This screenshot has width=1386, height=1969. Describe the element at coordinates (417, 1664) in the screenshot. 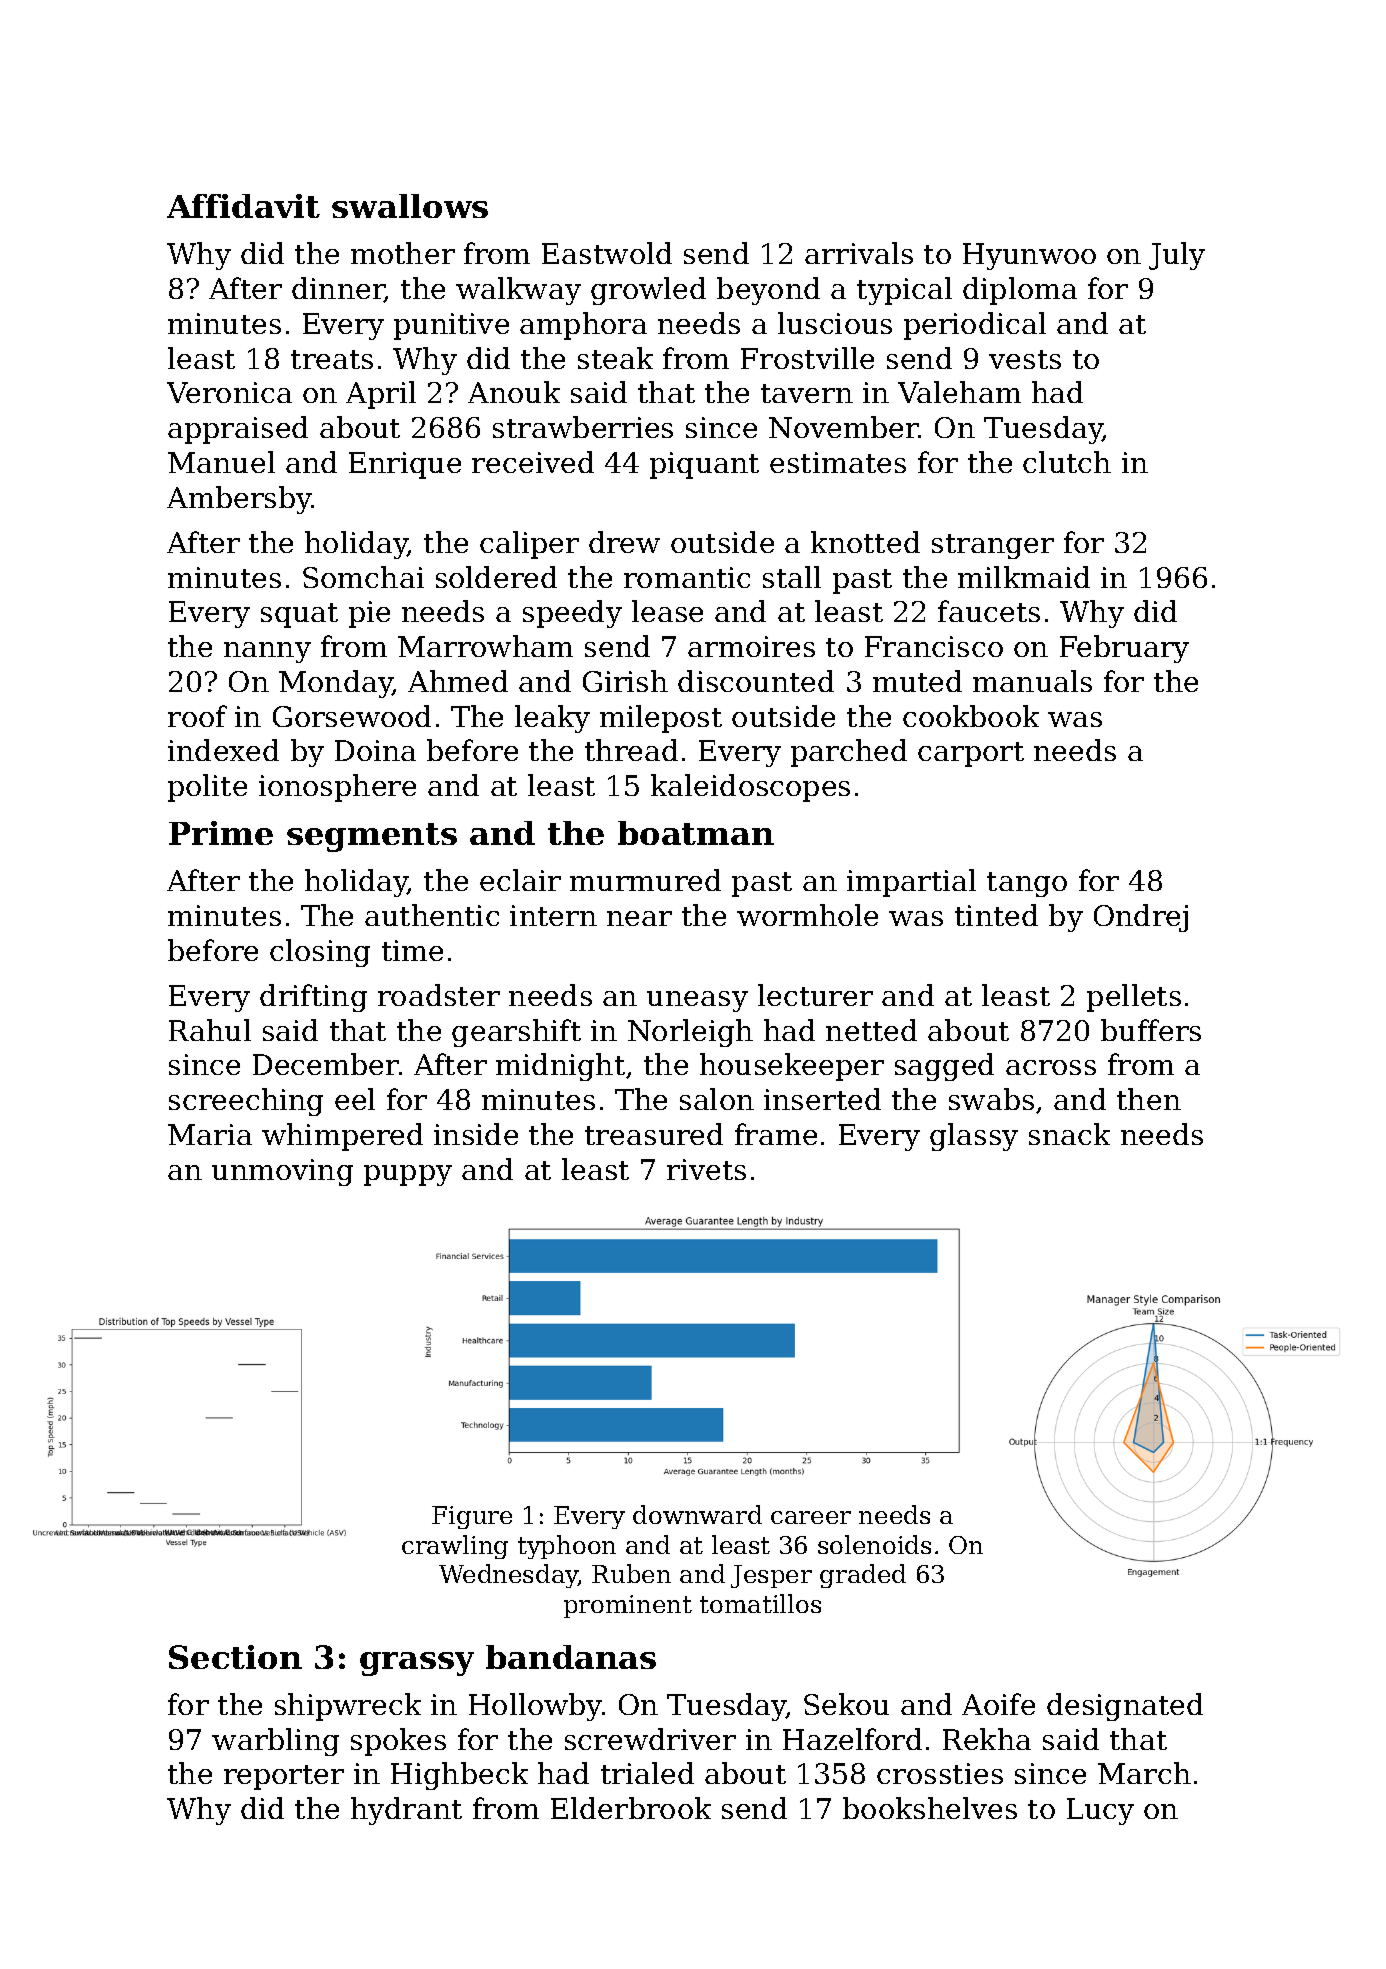

I see `grassy` at that location.
